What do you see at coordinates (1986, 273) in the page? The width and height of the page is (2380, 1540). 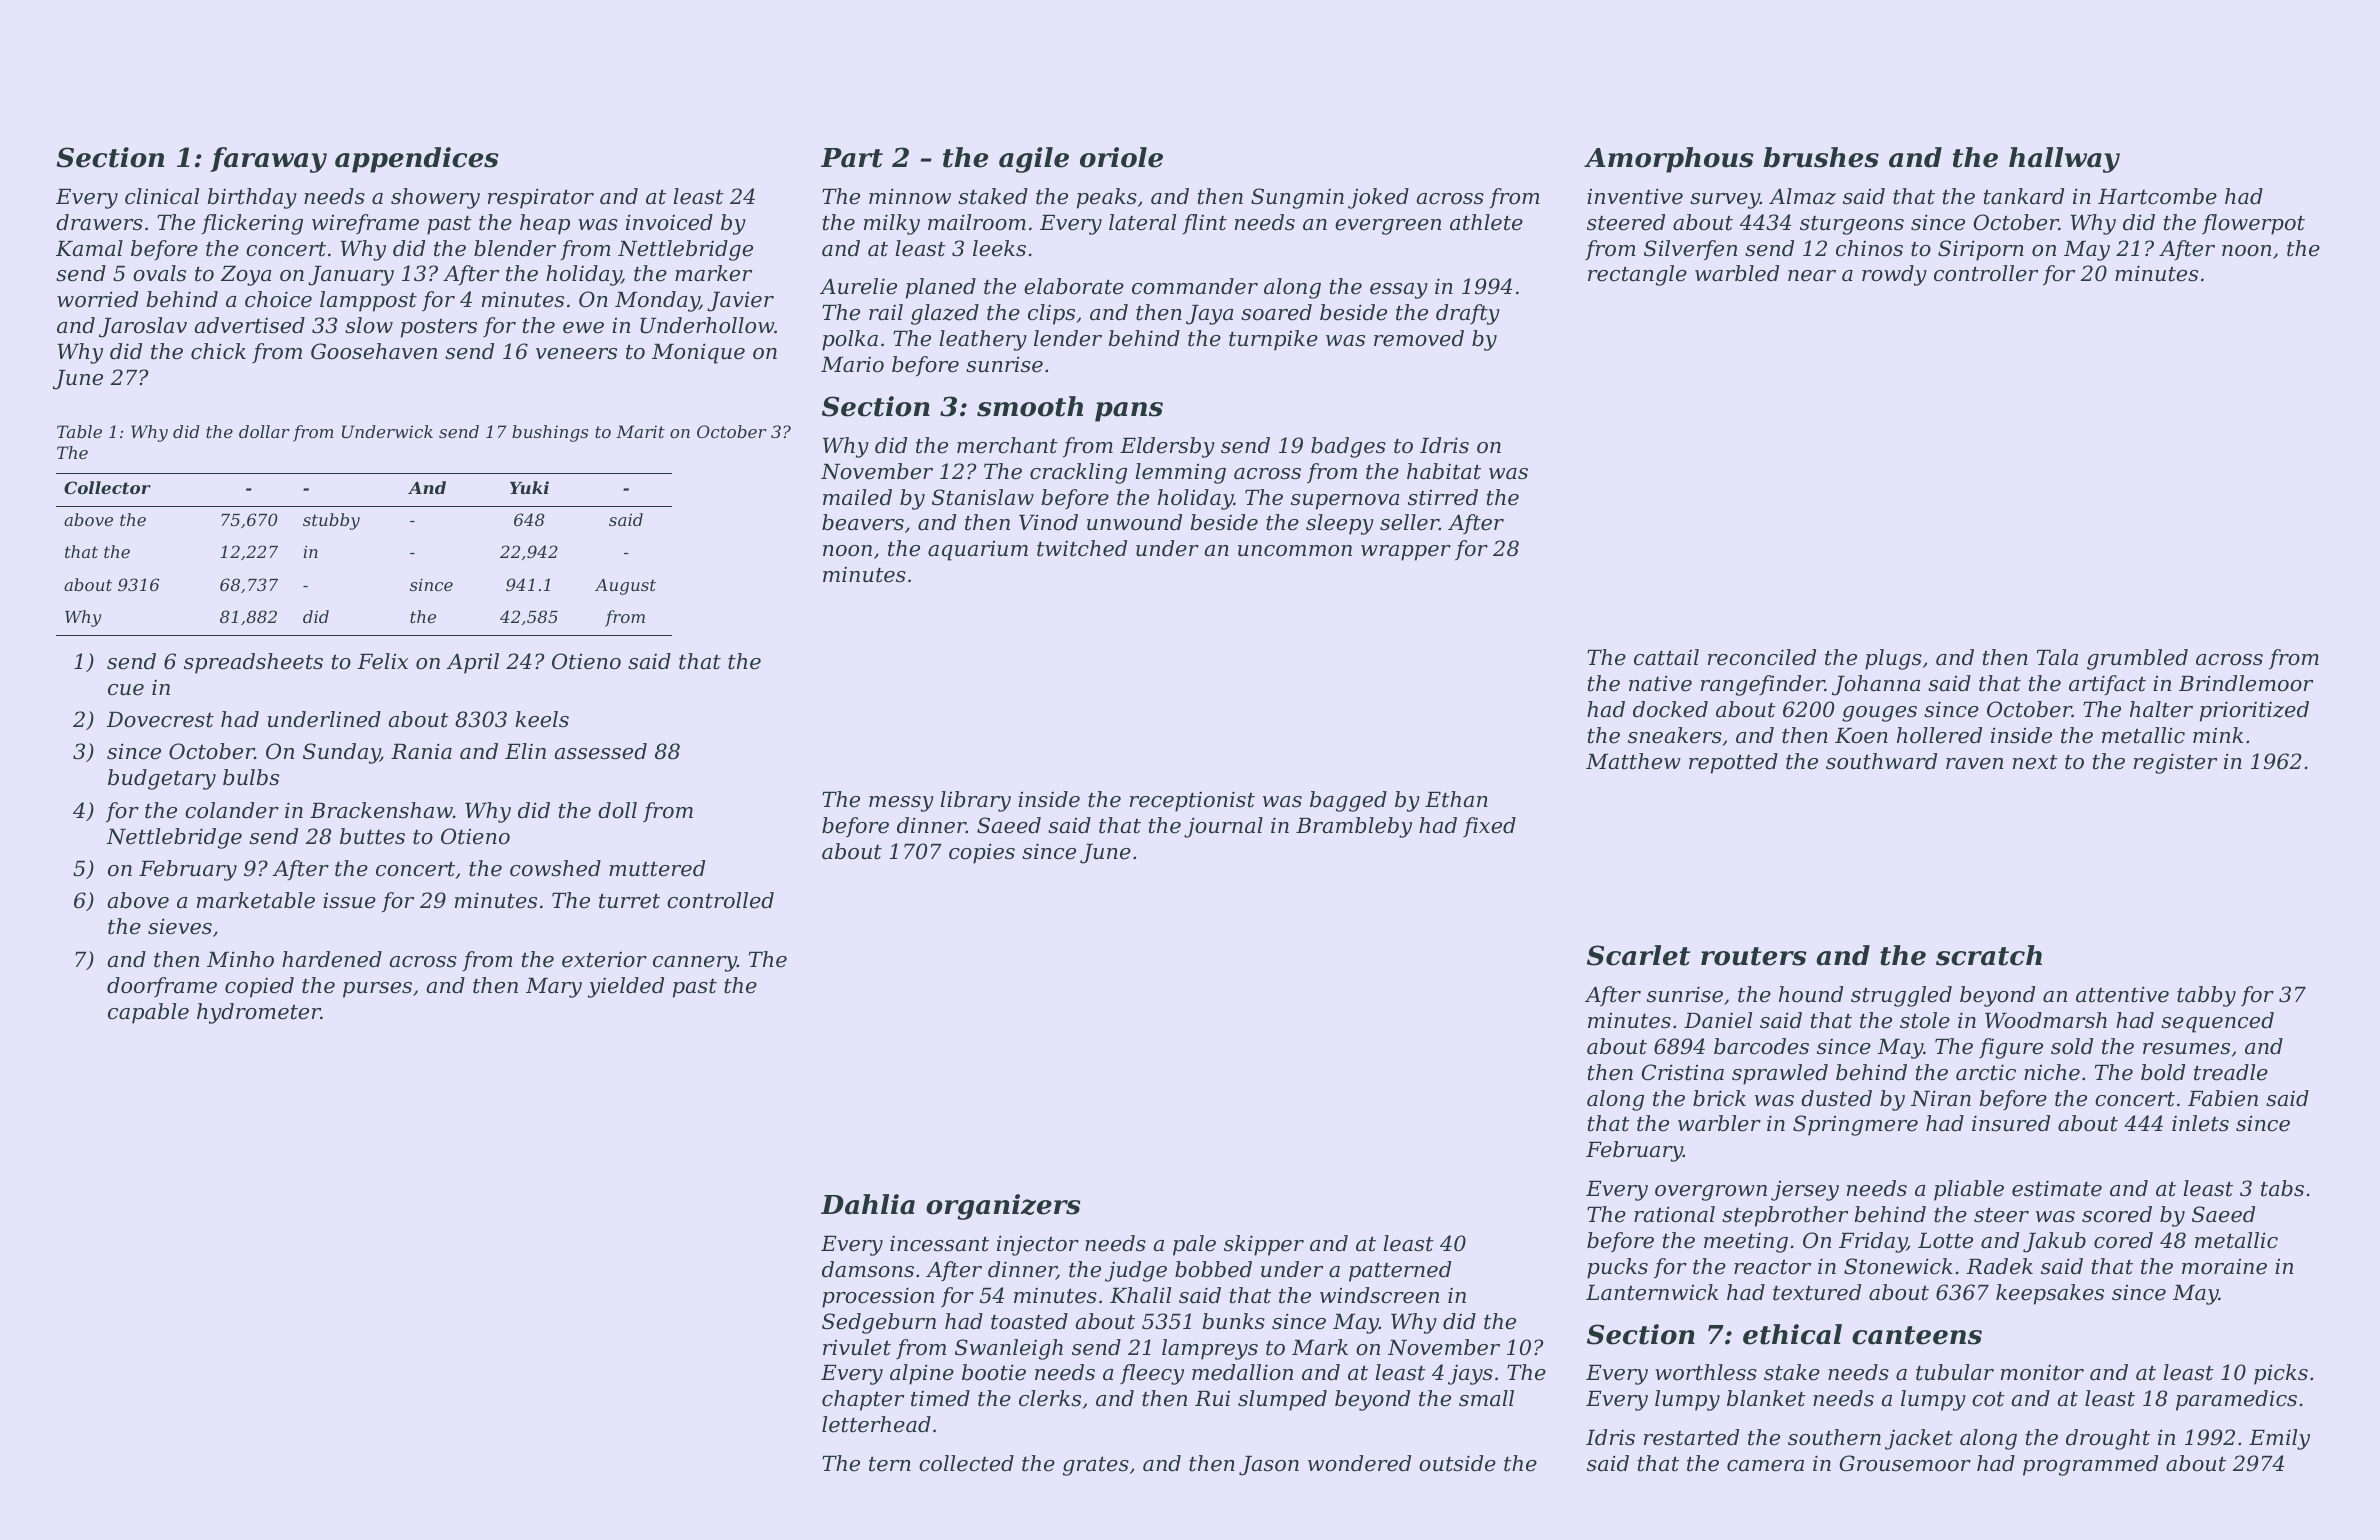 I see `controller` at bounding box center [1986, 273].
